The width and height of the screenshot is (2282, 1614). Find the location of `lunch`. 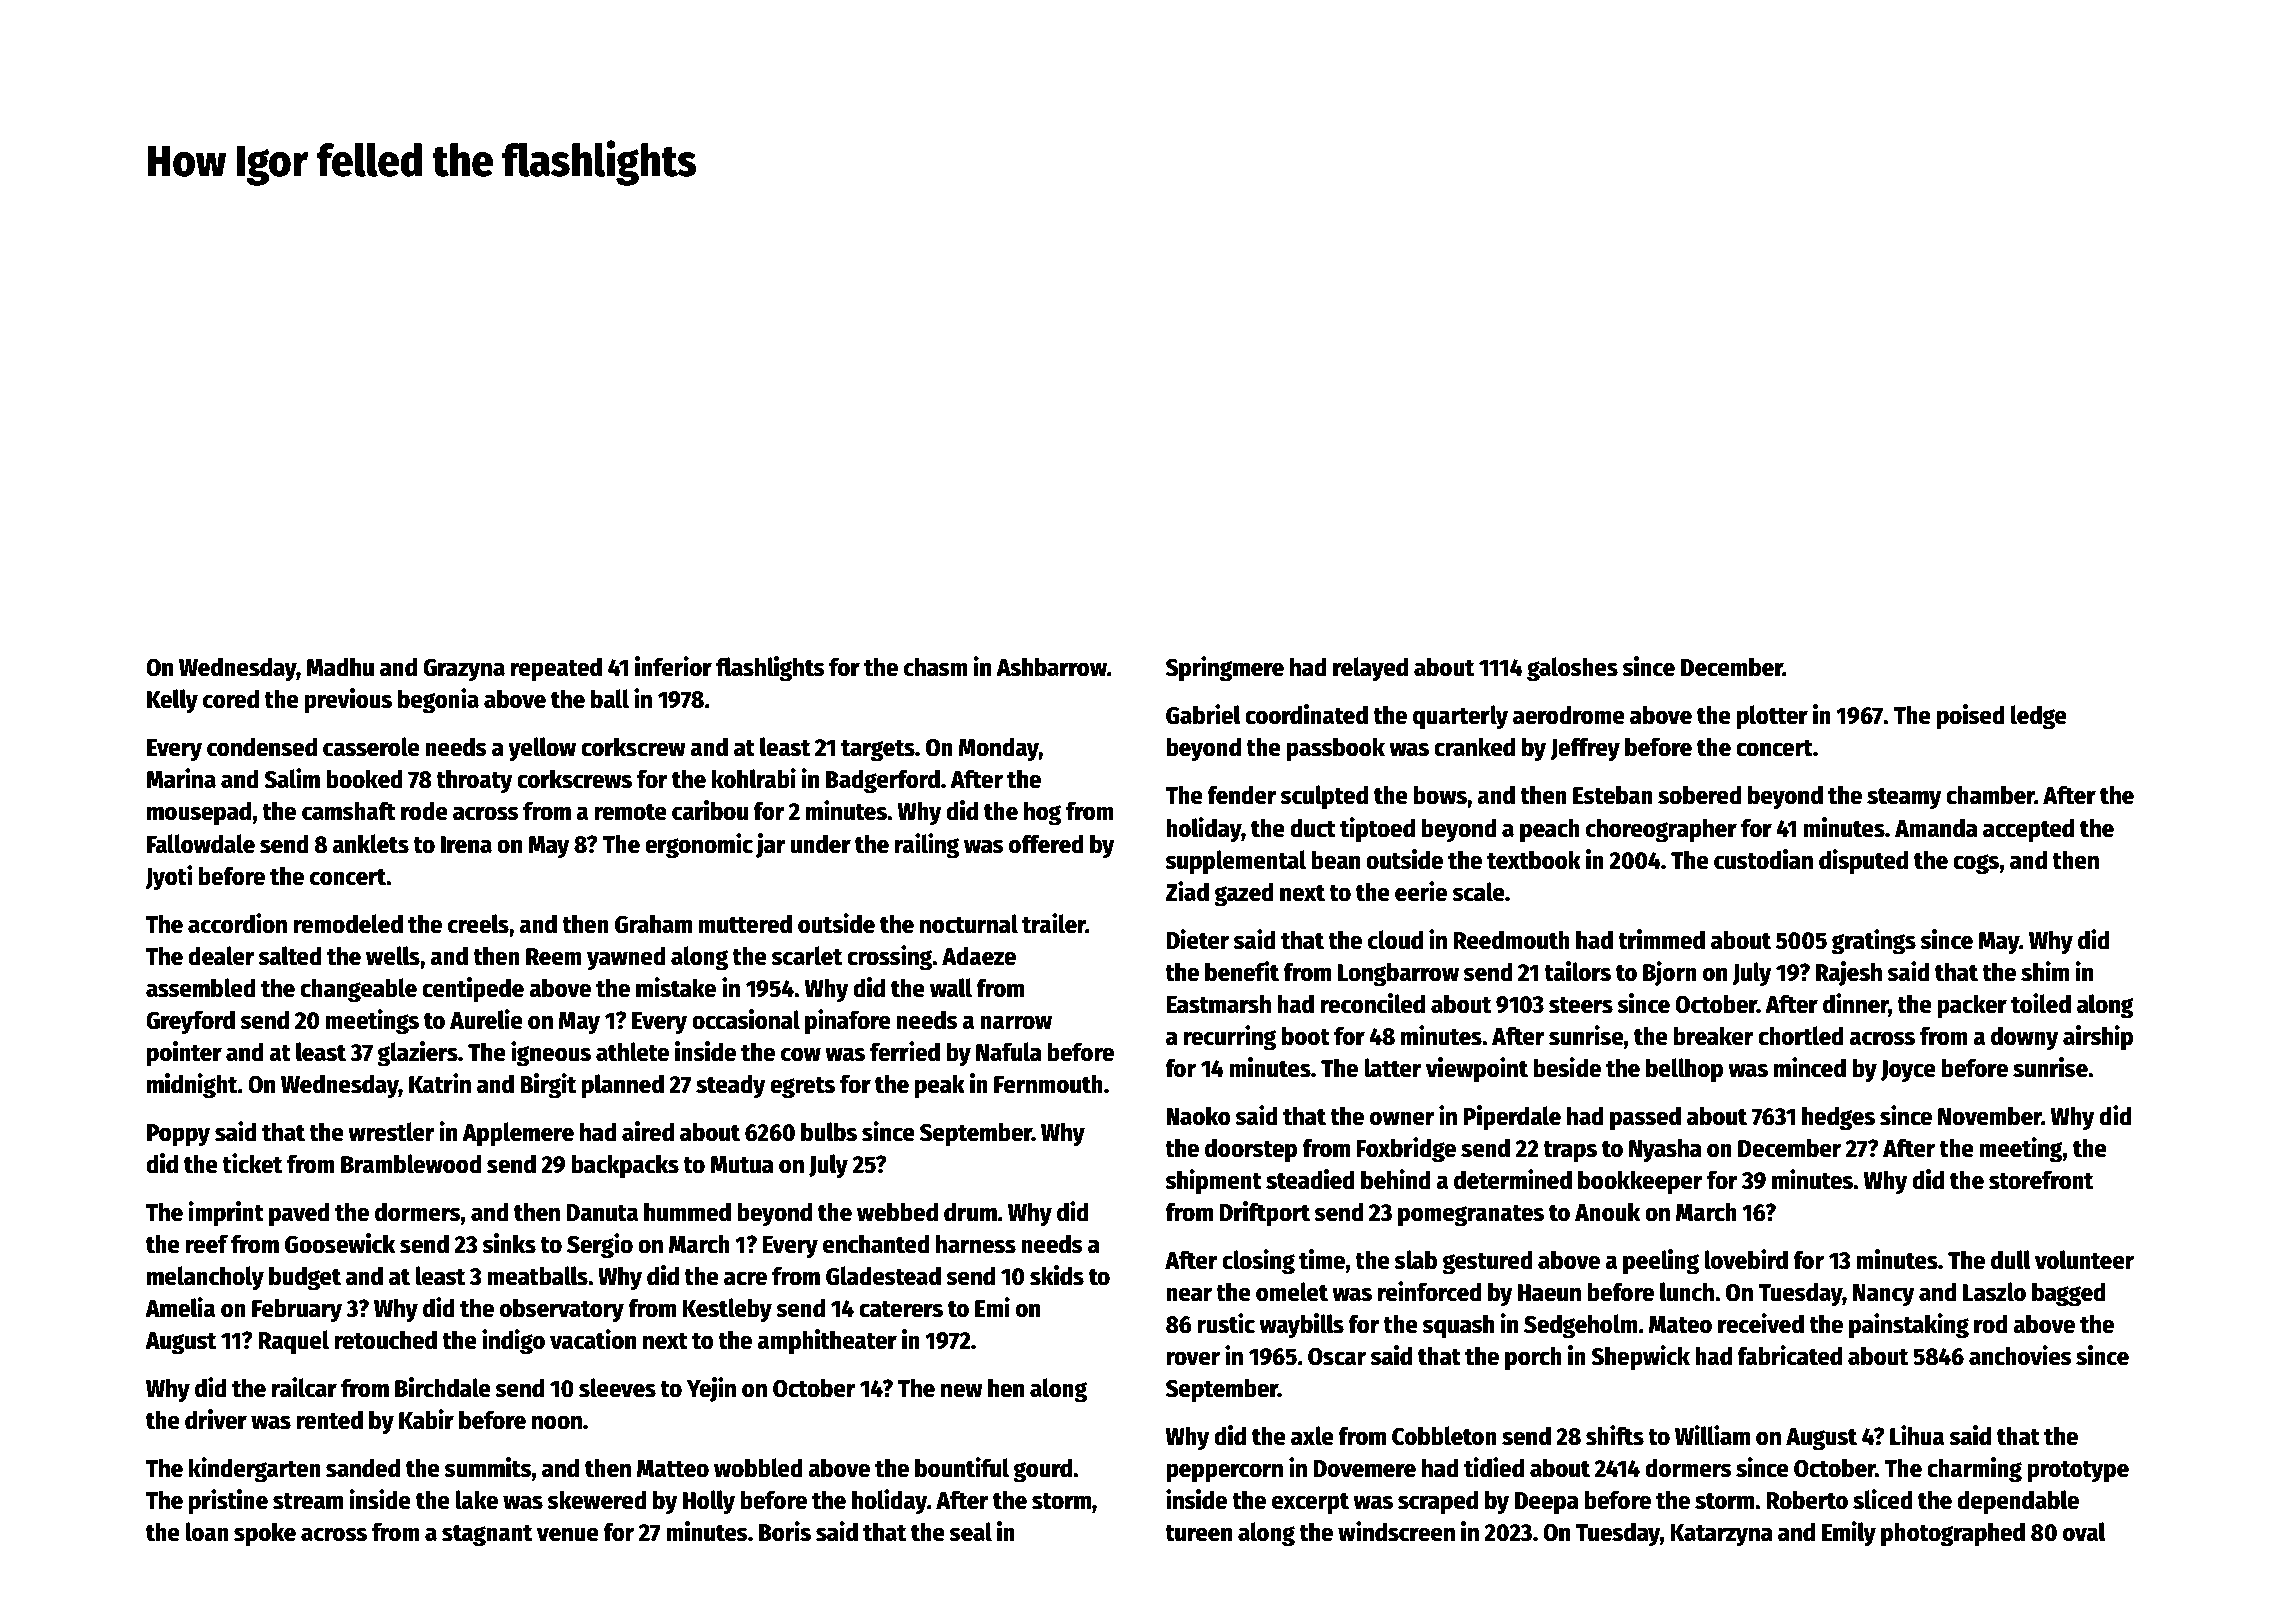

lunch is located at coordinates (1687, 1292).
